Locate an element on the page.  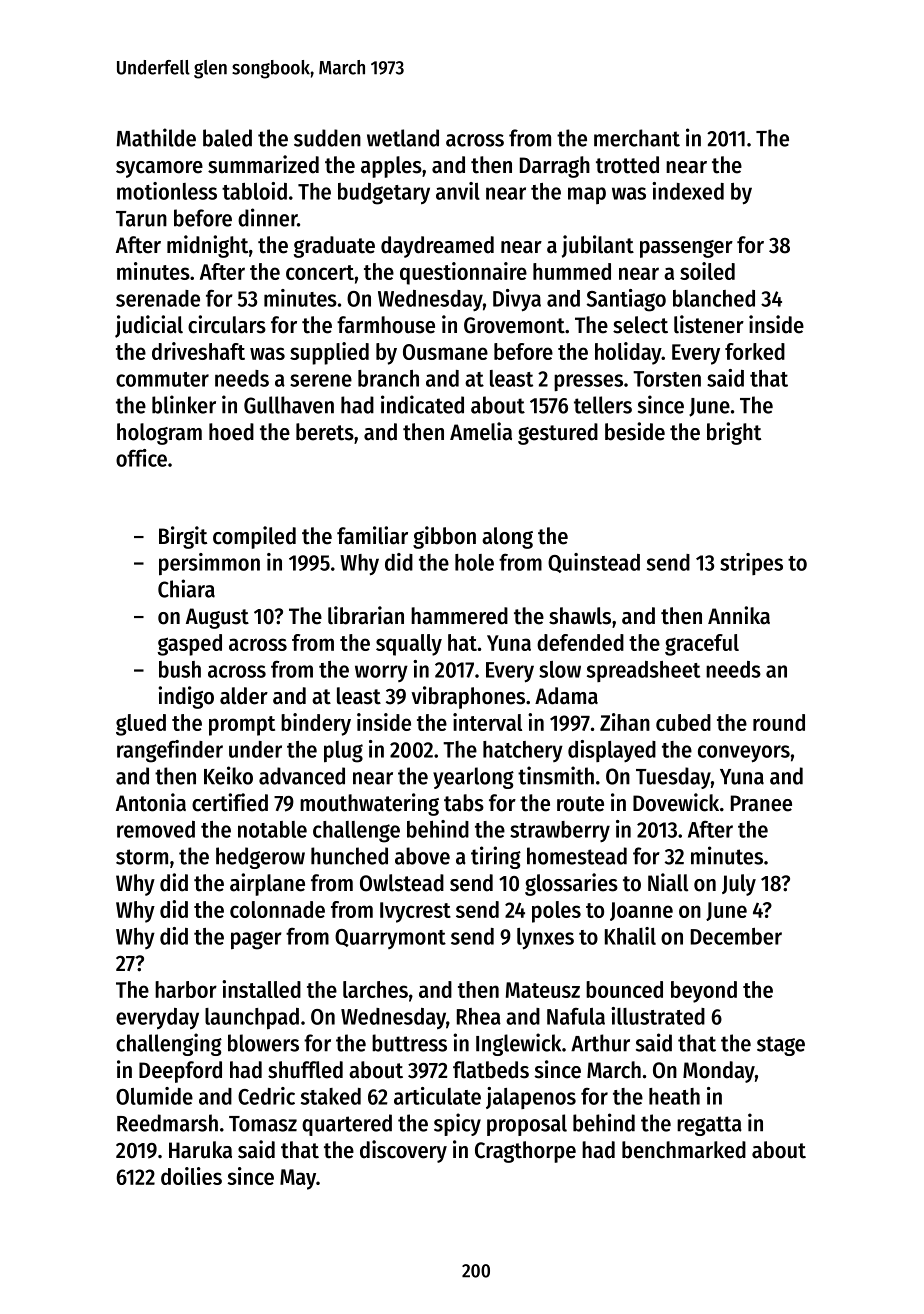
merchant is located at coordinates (637, 138).
